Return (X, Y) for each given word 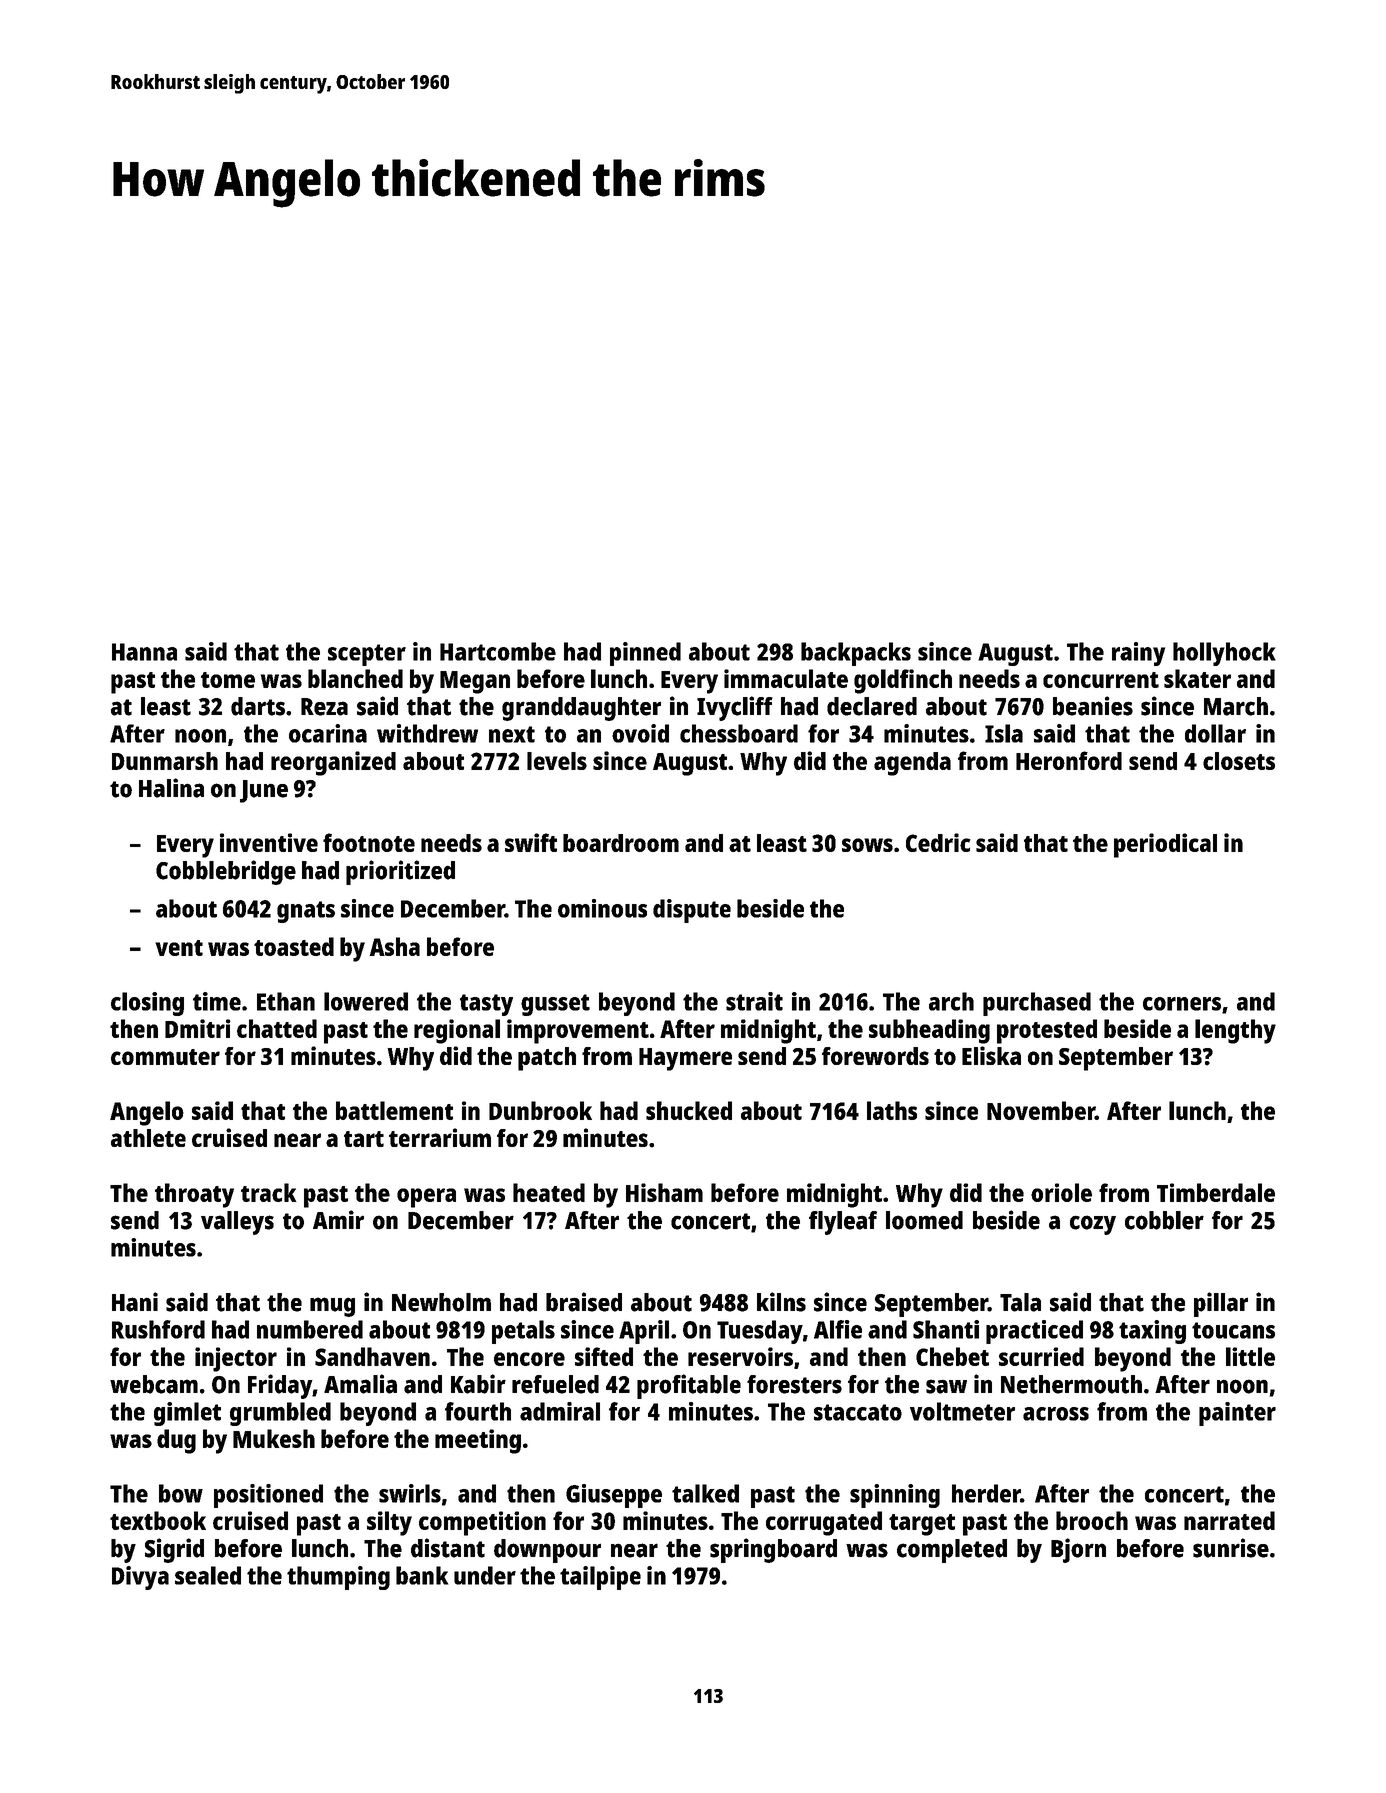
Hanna (144, 652)
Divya (140, 1578)
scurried (1041, 1356)
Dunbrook (540, 1110)
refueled (555, 1384)
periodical (1165, 845)
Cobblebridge (226, 872)
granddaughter (581, 709)
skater (1197, 678)
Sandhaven (372, 1356)
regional (457, 1031)
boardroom (621, 843)
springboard (773, 1550)
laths (892, 1110)
